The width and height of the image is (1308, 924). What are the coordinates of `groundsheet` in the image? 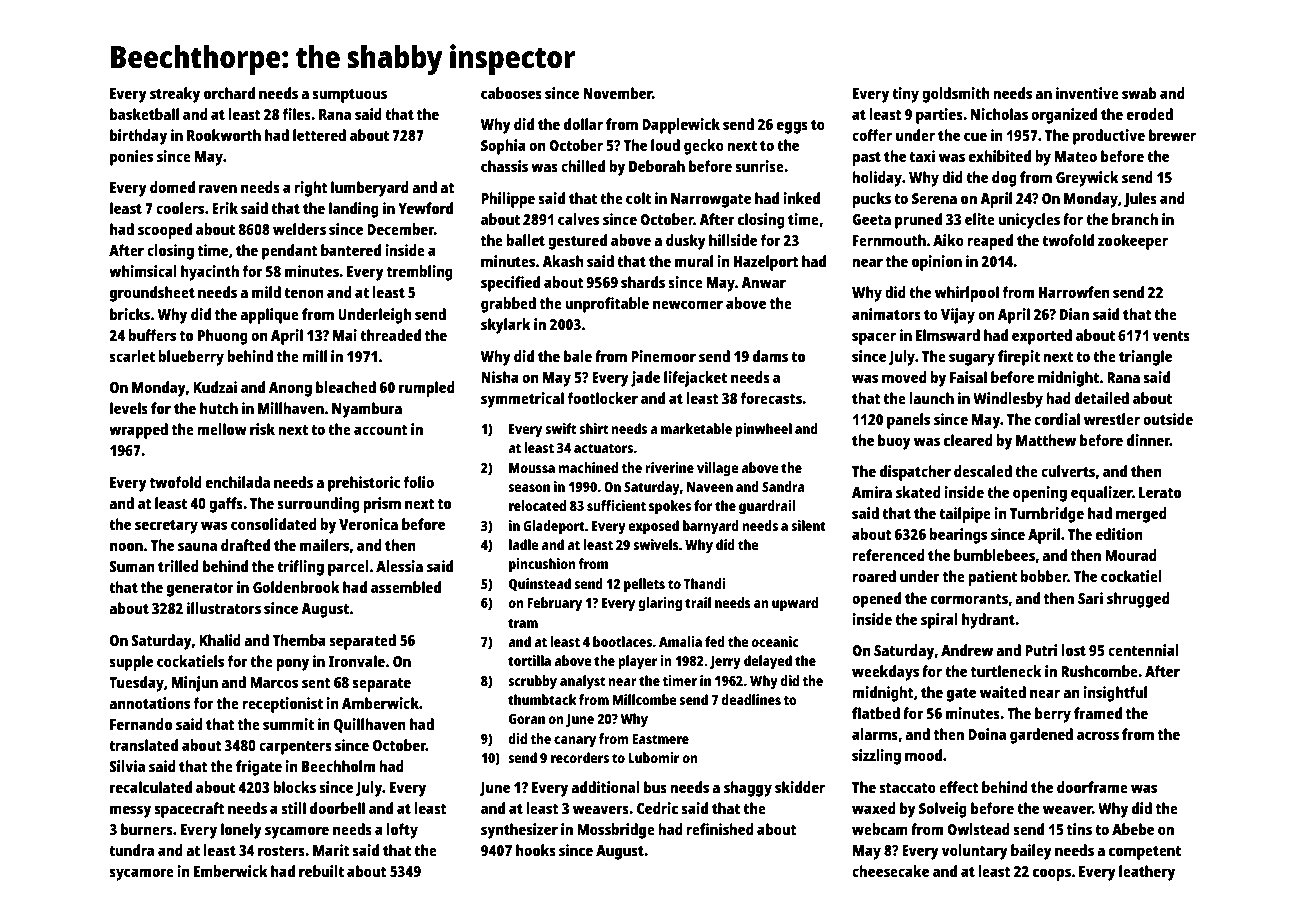 It's located at (152, 294).
